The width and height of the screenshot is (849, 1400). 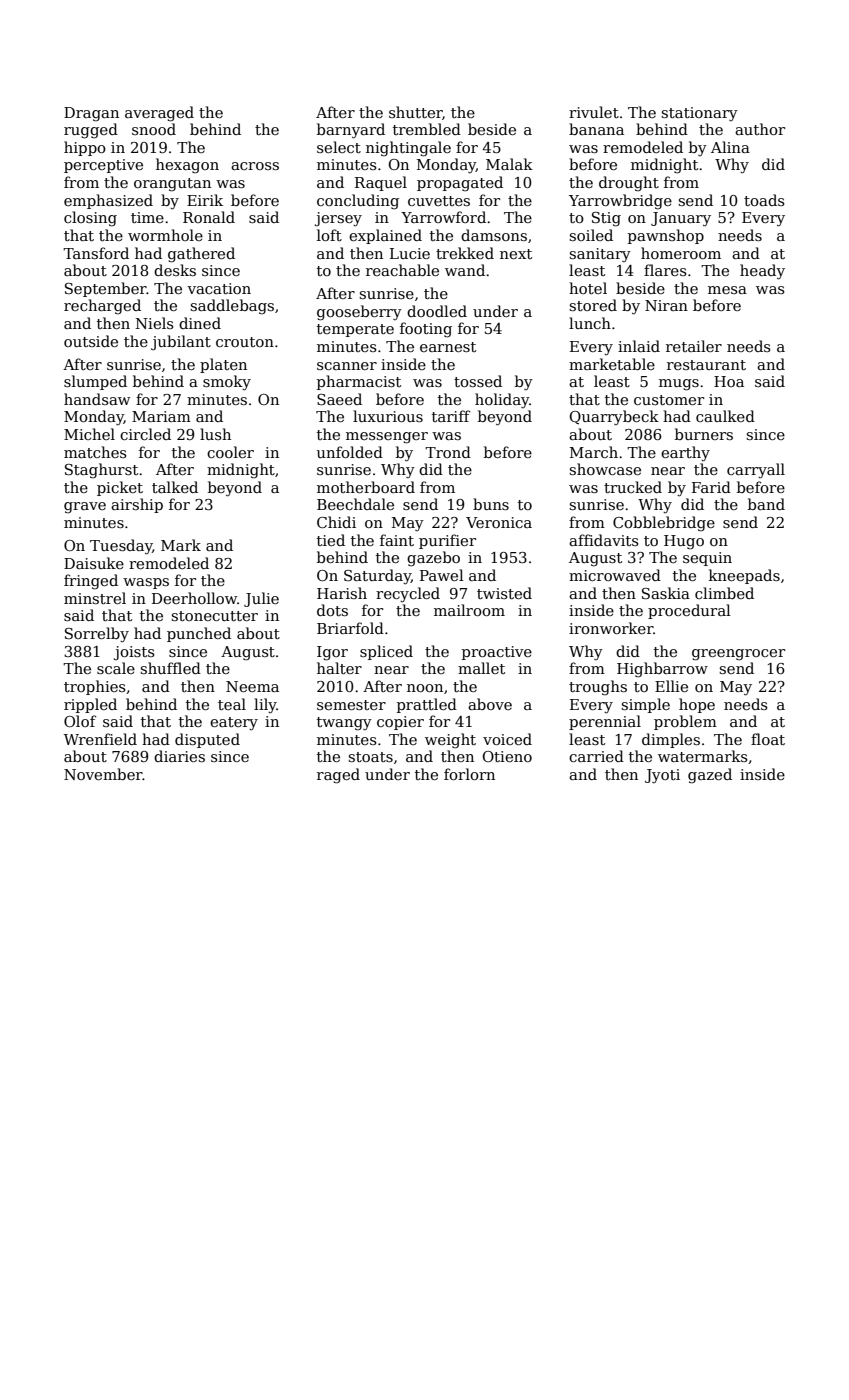 I want to click on hope, so click(x=697, y=705).
